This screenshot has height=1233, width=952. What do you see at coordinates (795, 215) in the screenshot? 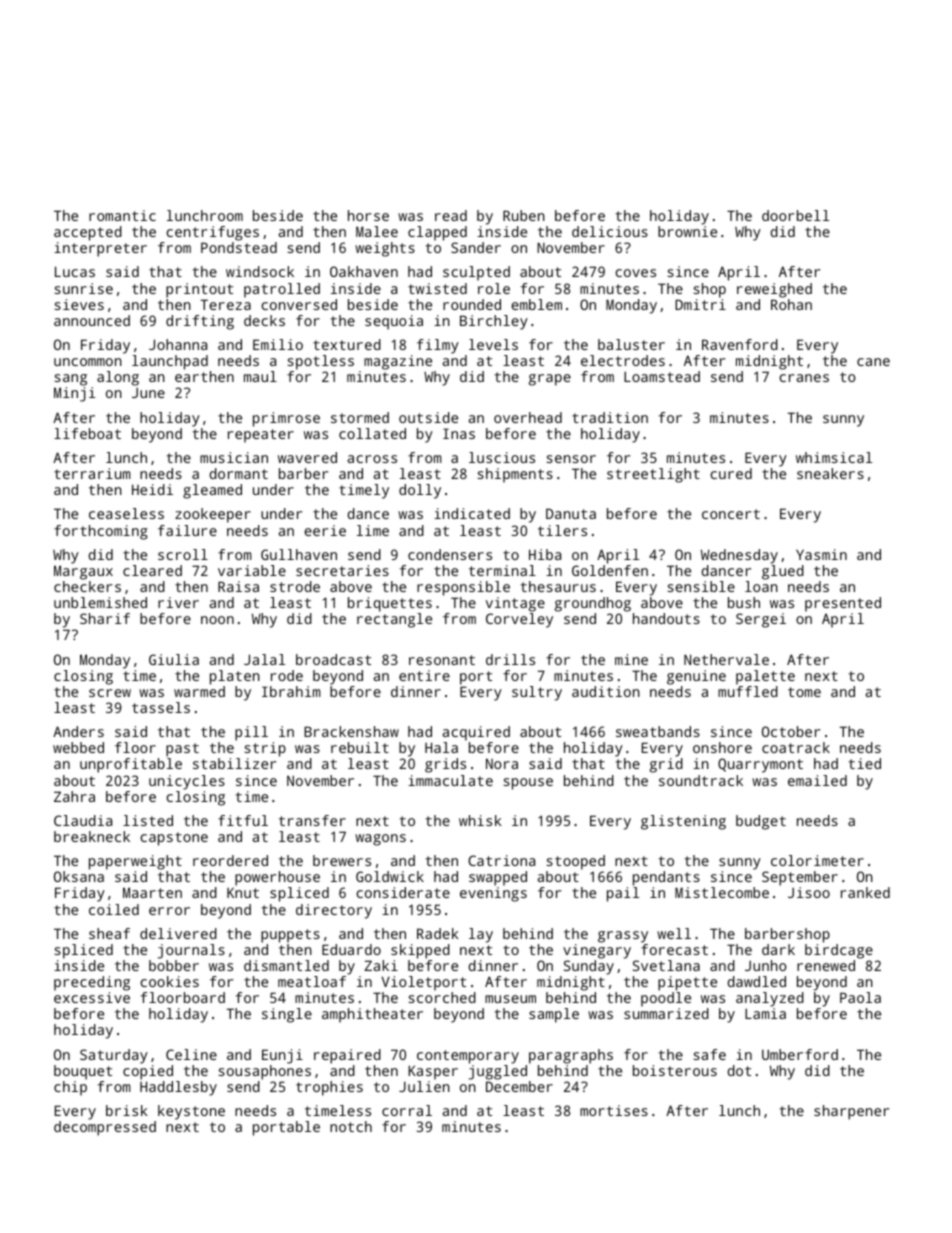
I see `doorbell` at bounding box center [795, 215].
